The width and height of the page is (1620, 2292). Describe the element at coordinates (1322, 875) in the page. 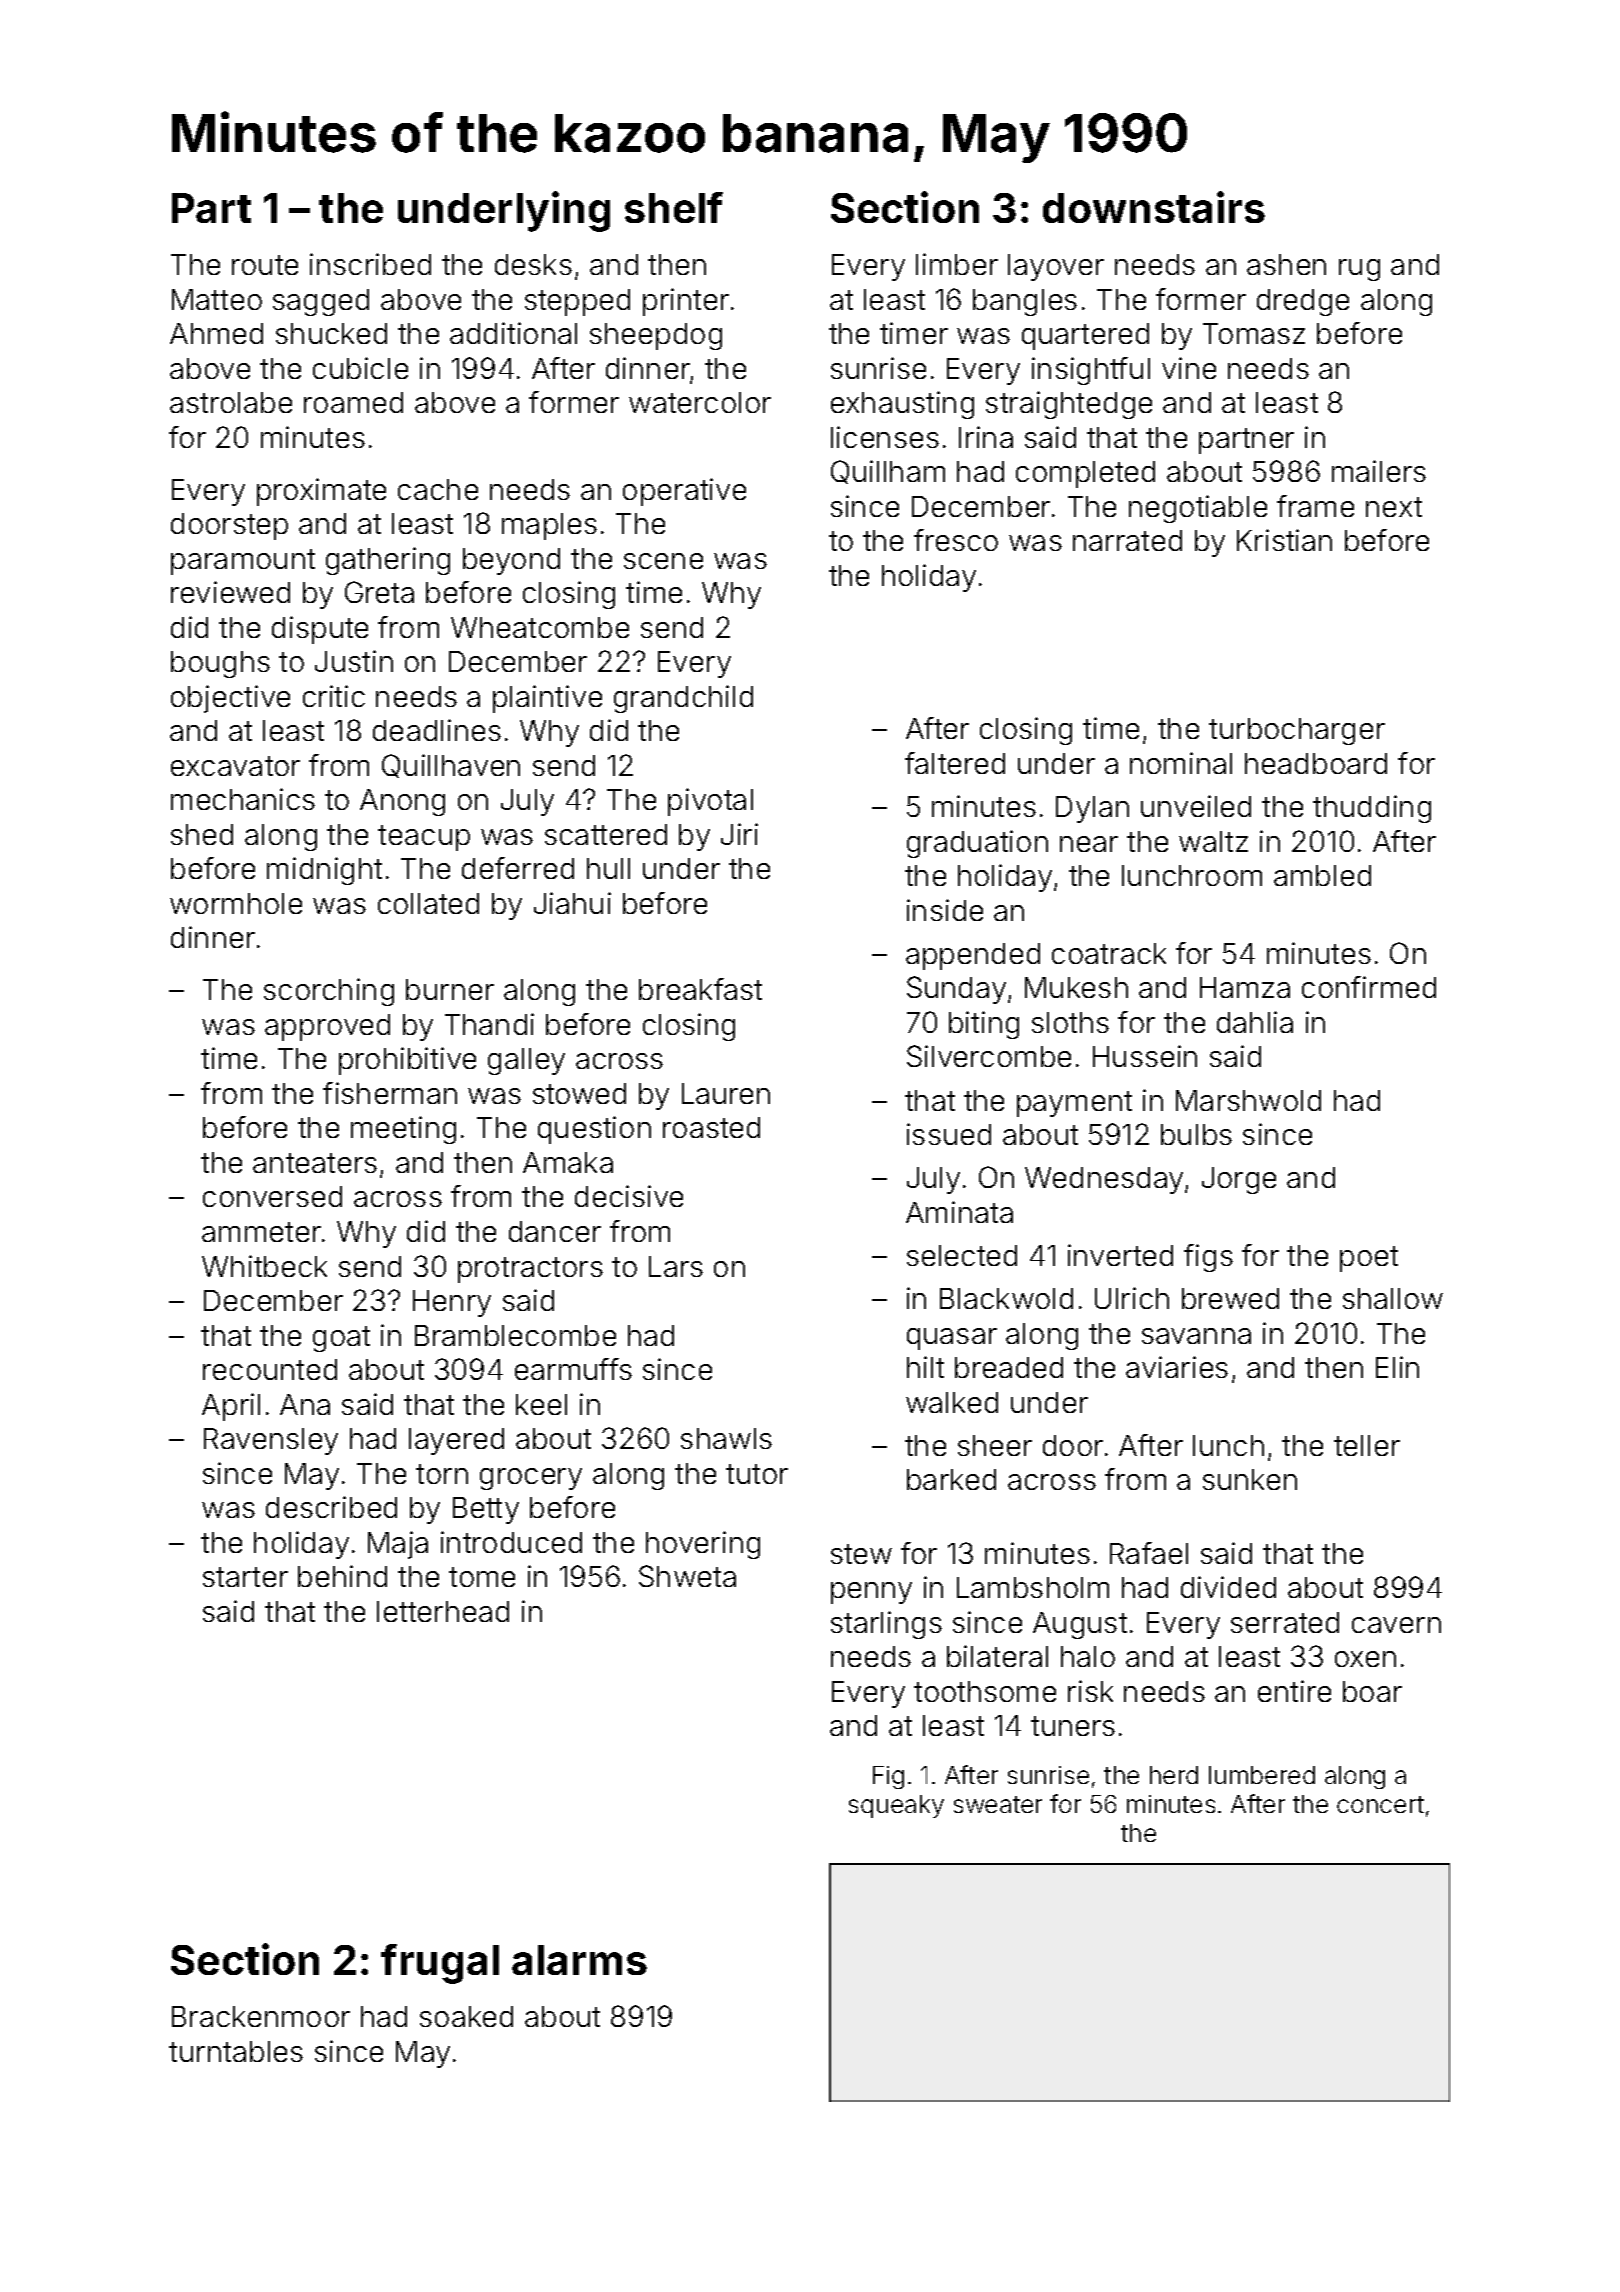

I see `ambled` at that location.
